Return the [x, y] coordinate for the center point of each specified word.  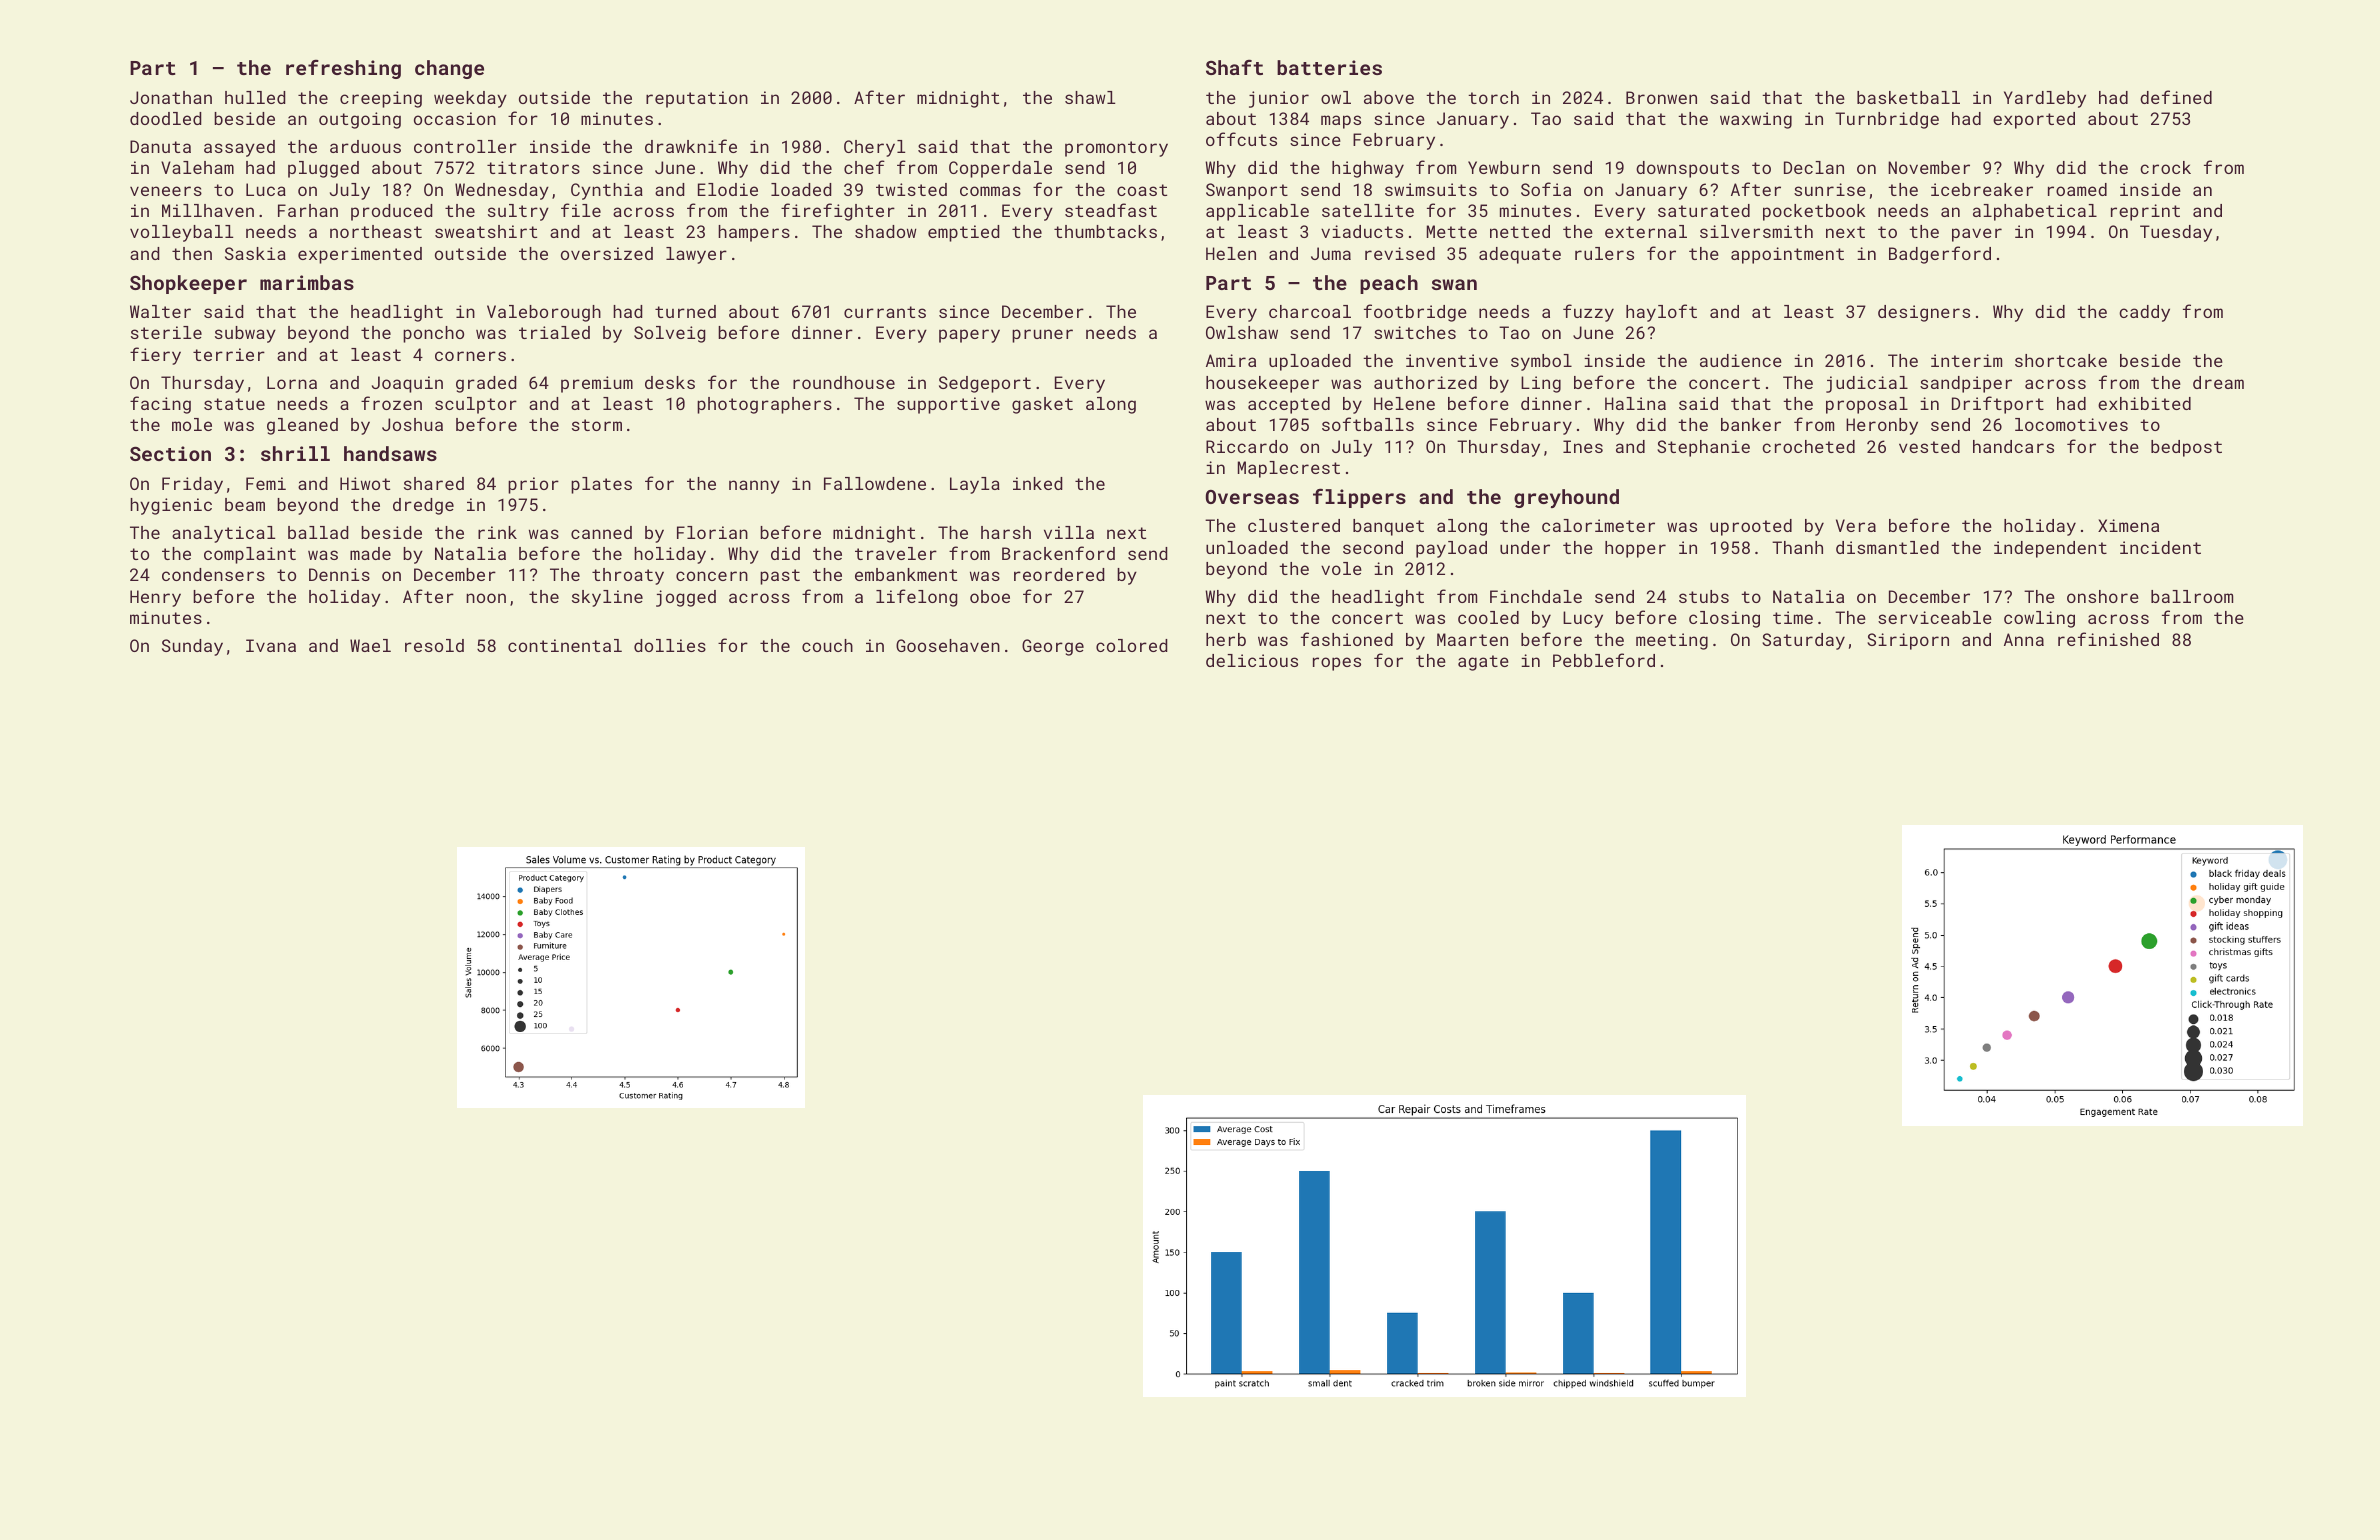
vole [1341, 568]
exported [2034, 120]
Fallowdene [875, 483]
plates [601, 485]
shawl [1090, 97]
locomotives [2071, 424]
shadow [886, 231]
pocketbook [1814, 212]
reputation [697, 99]
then [192, 253]
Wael [370, 645]
